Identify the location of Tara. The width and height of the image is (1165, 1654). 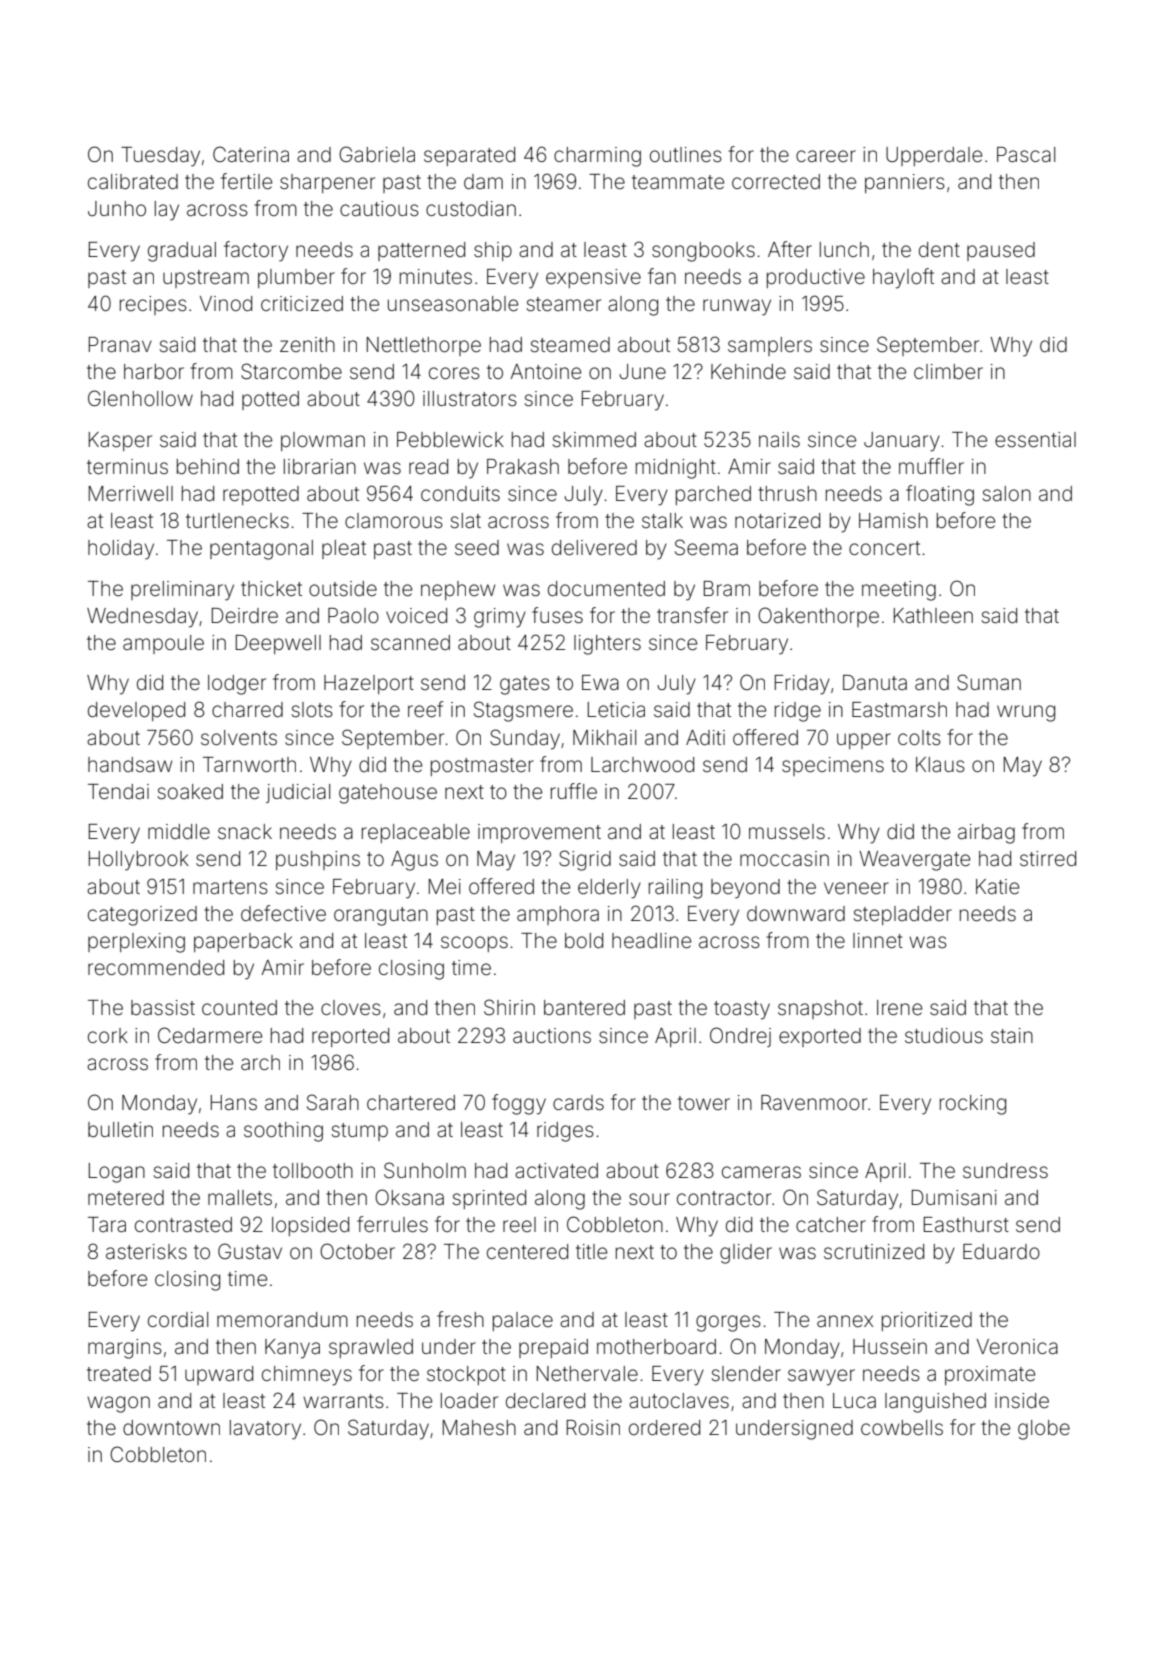
(107, 1224).
